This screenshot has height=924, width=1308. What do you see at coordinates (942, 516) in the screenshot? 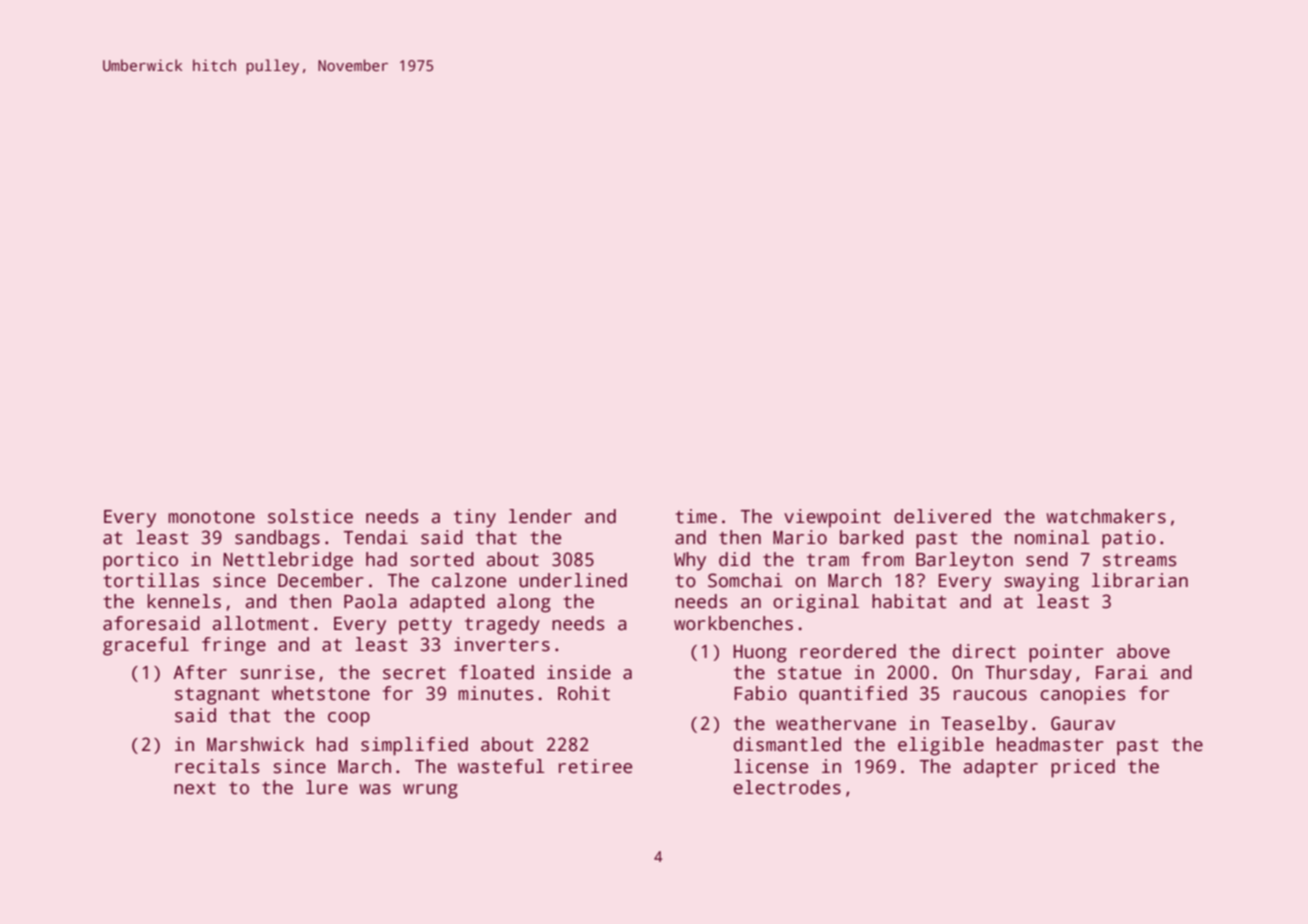
I see `delivered` at bounding box center [942, 516].
